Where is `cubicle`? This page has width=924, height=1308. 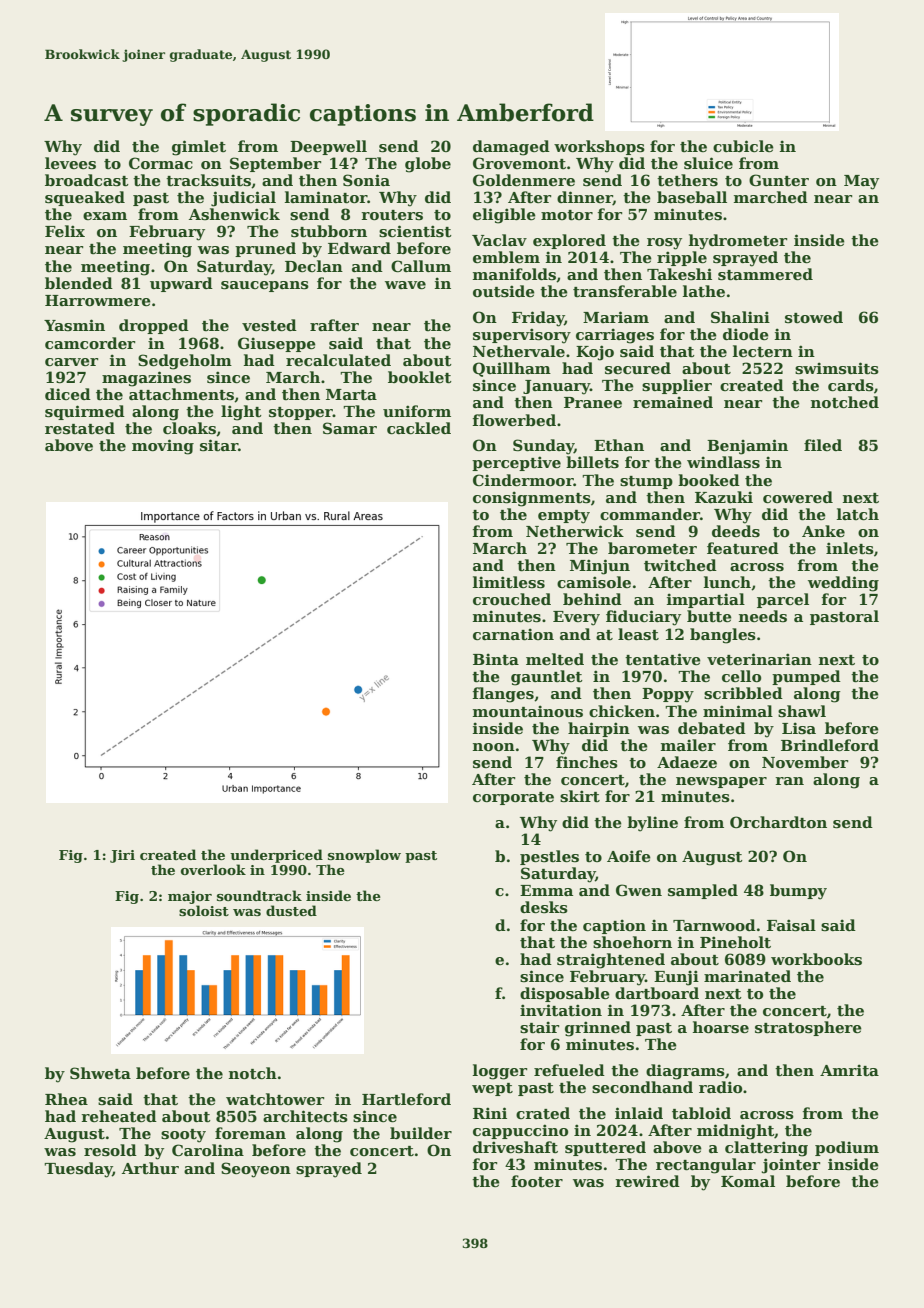 cubicle is located at coordinates (743, 146).
